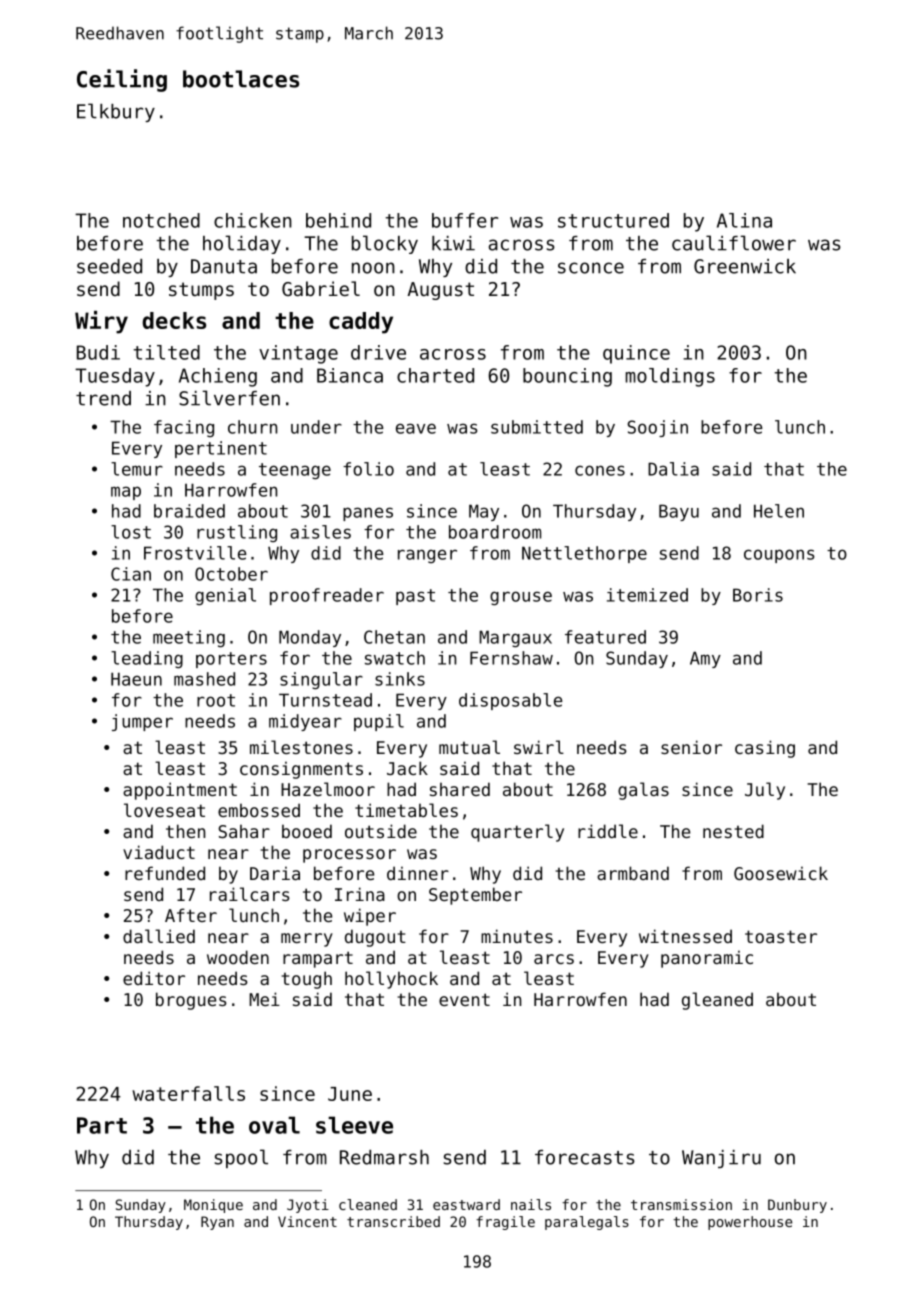 This image has height=1308, width=924. Describe the element at coordinates (154, 978) in the image. I see `editor` at that location.
